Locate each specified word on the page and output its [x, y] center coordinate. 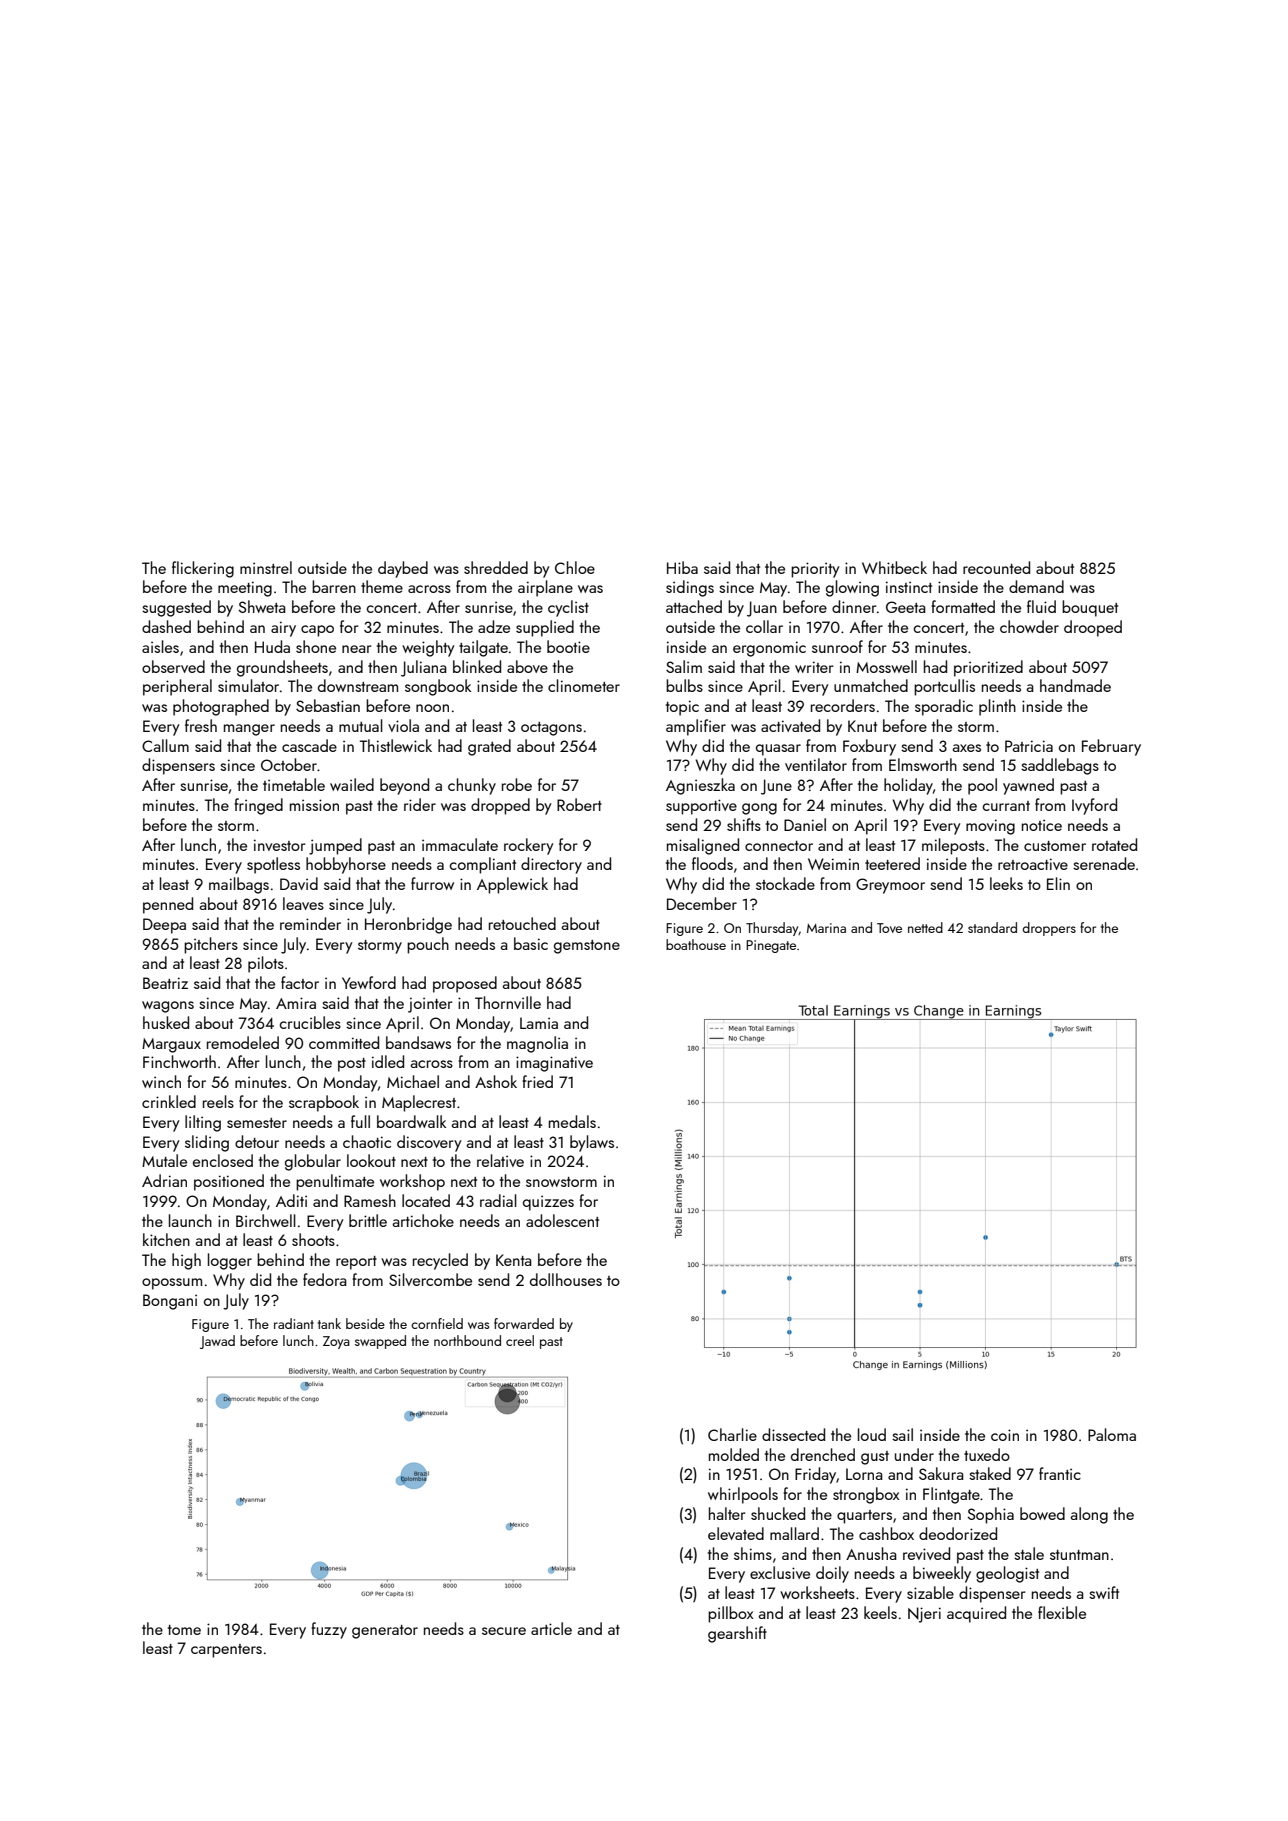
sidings [690, 588]
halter [727, 1513]
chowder [1029, 626]
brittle [368, 1220]
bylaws [592, 1143]
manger [249, 730]
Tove [889, 928]
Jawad [217, 1342]
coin [1005, 1435]
